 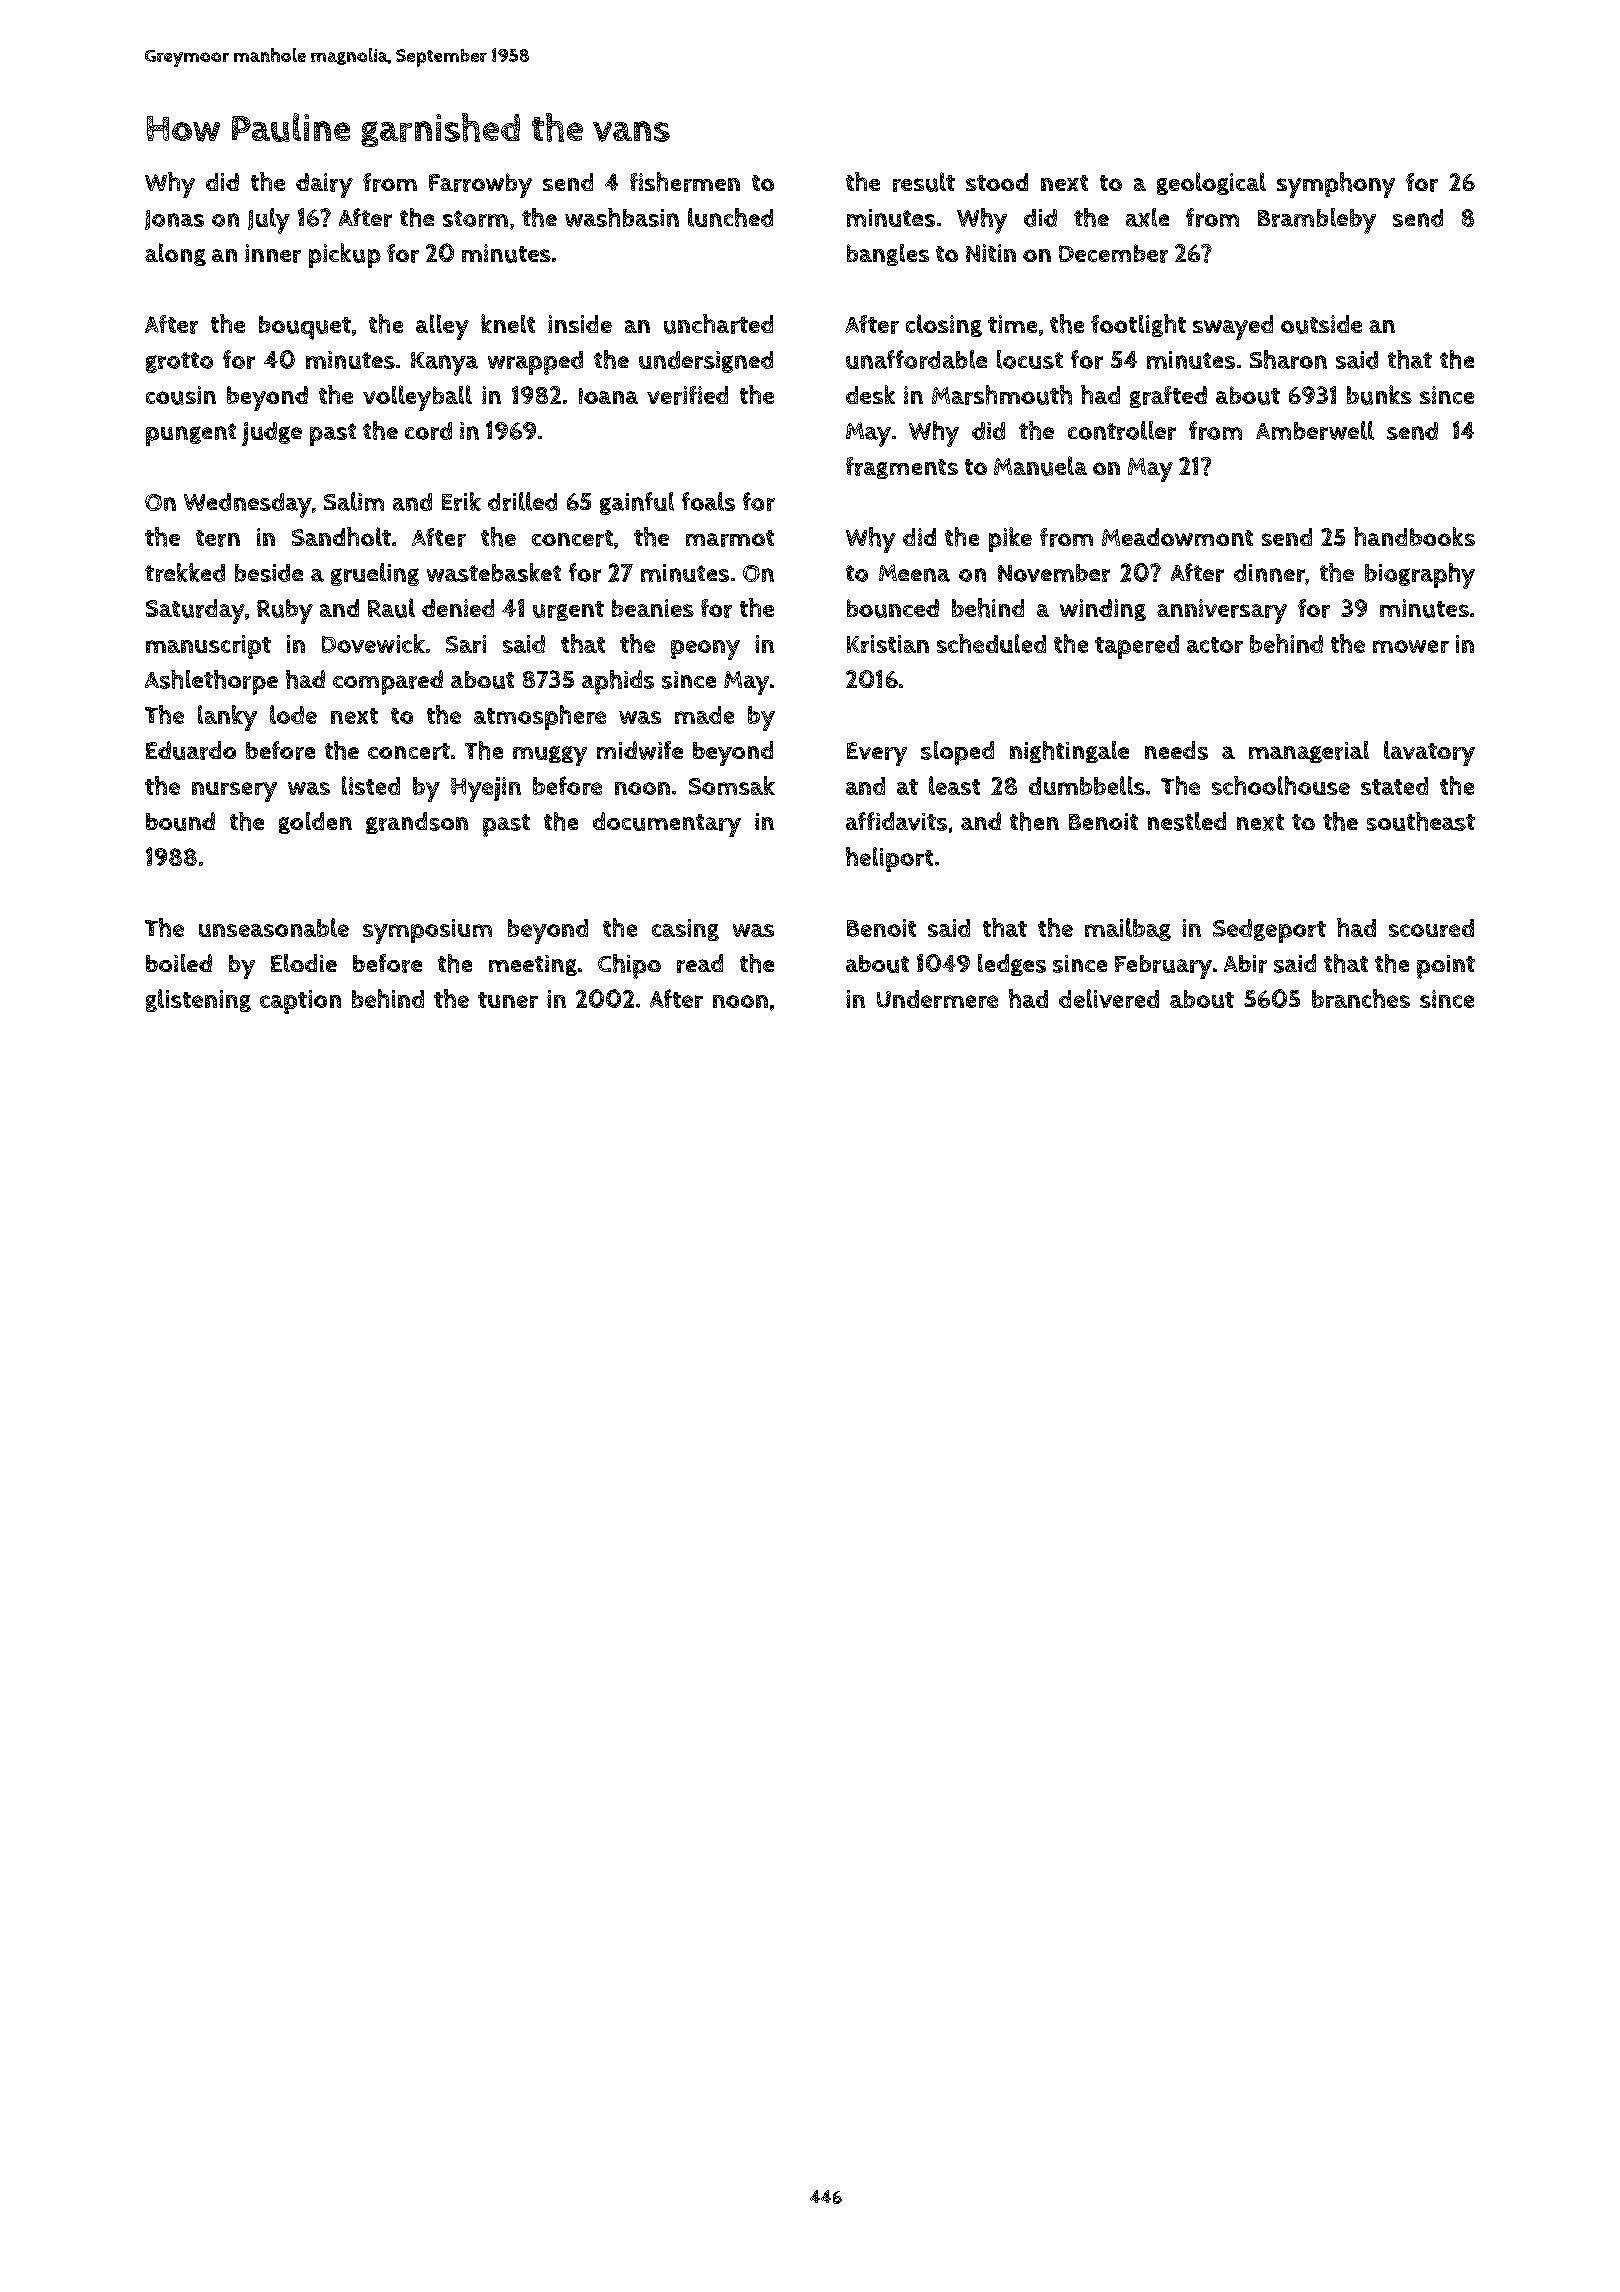 What do you see at coordinates (180, 821) in the screenshot?
I see `bound` at bounding box center [180, 821].
